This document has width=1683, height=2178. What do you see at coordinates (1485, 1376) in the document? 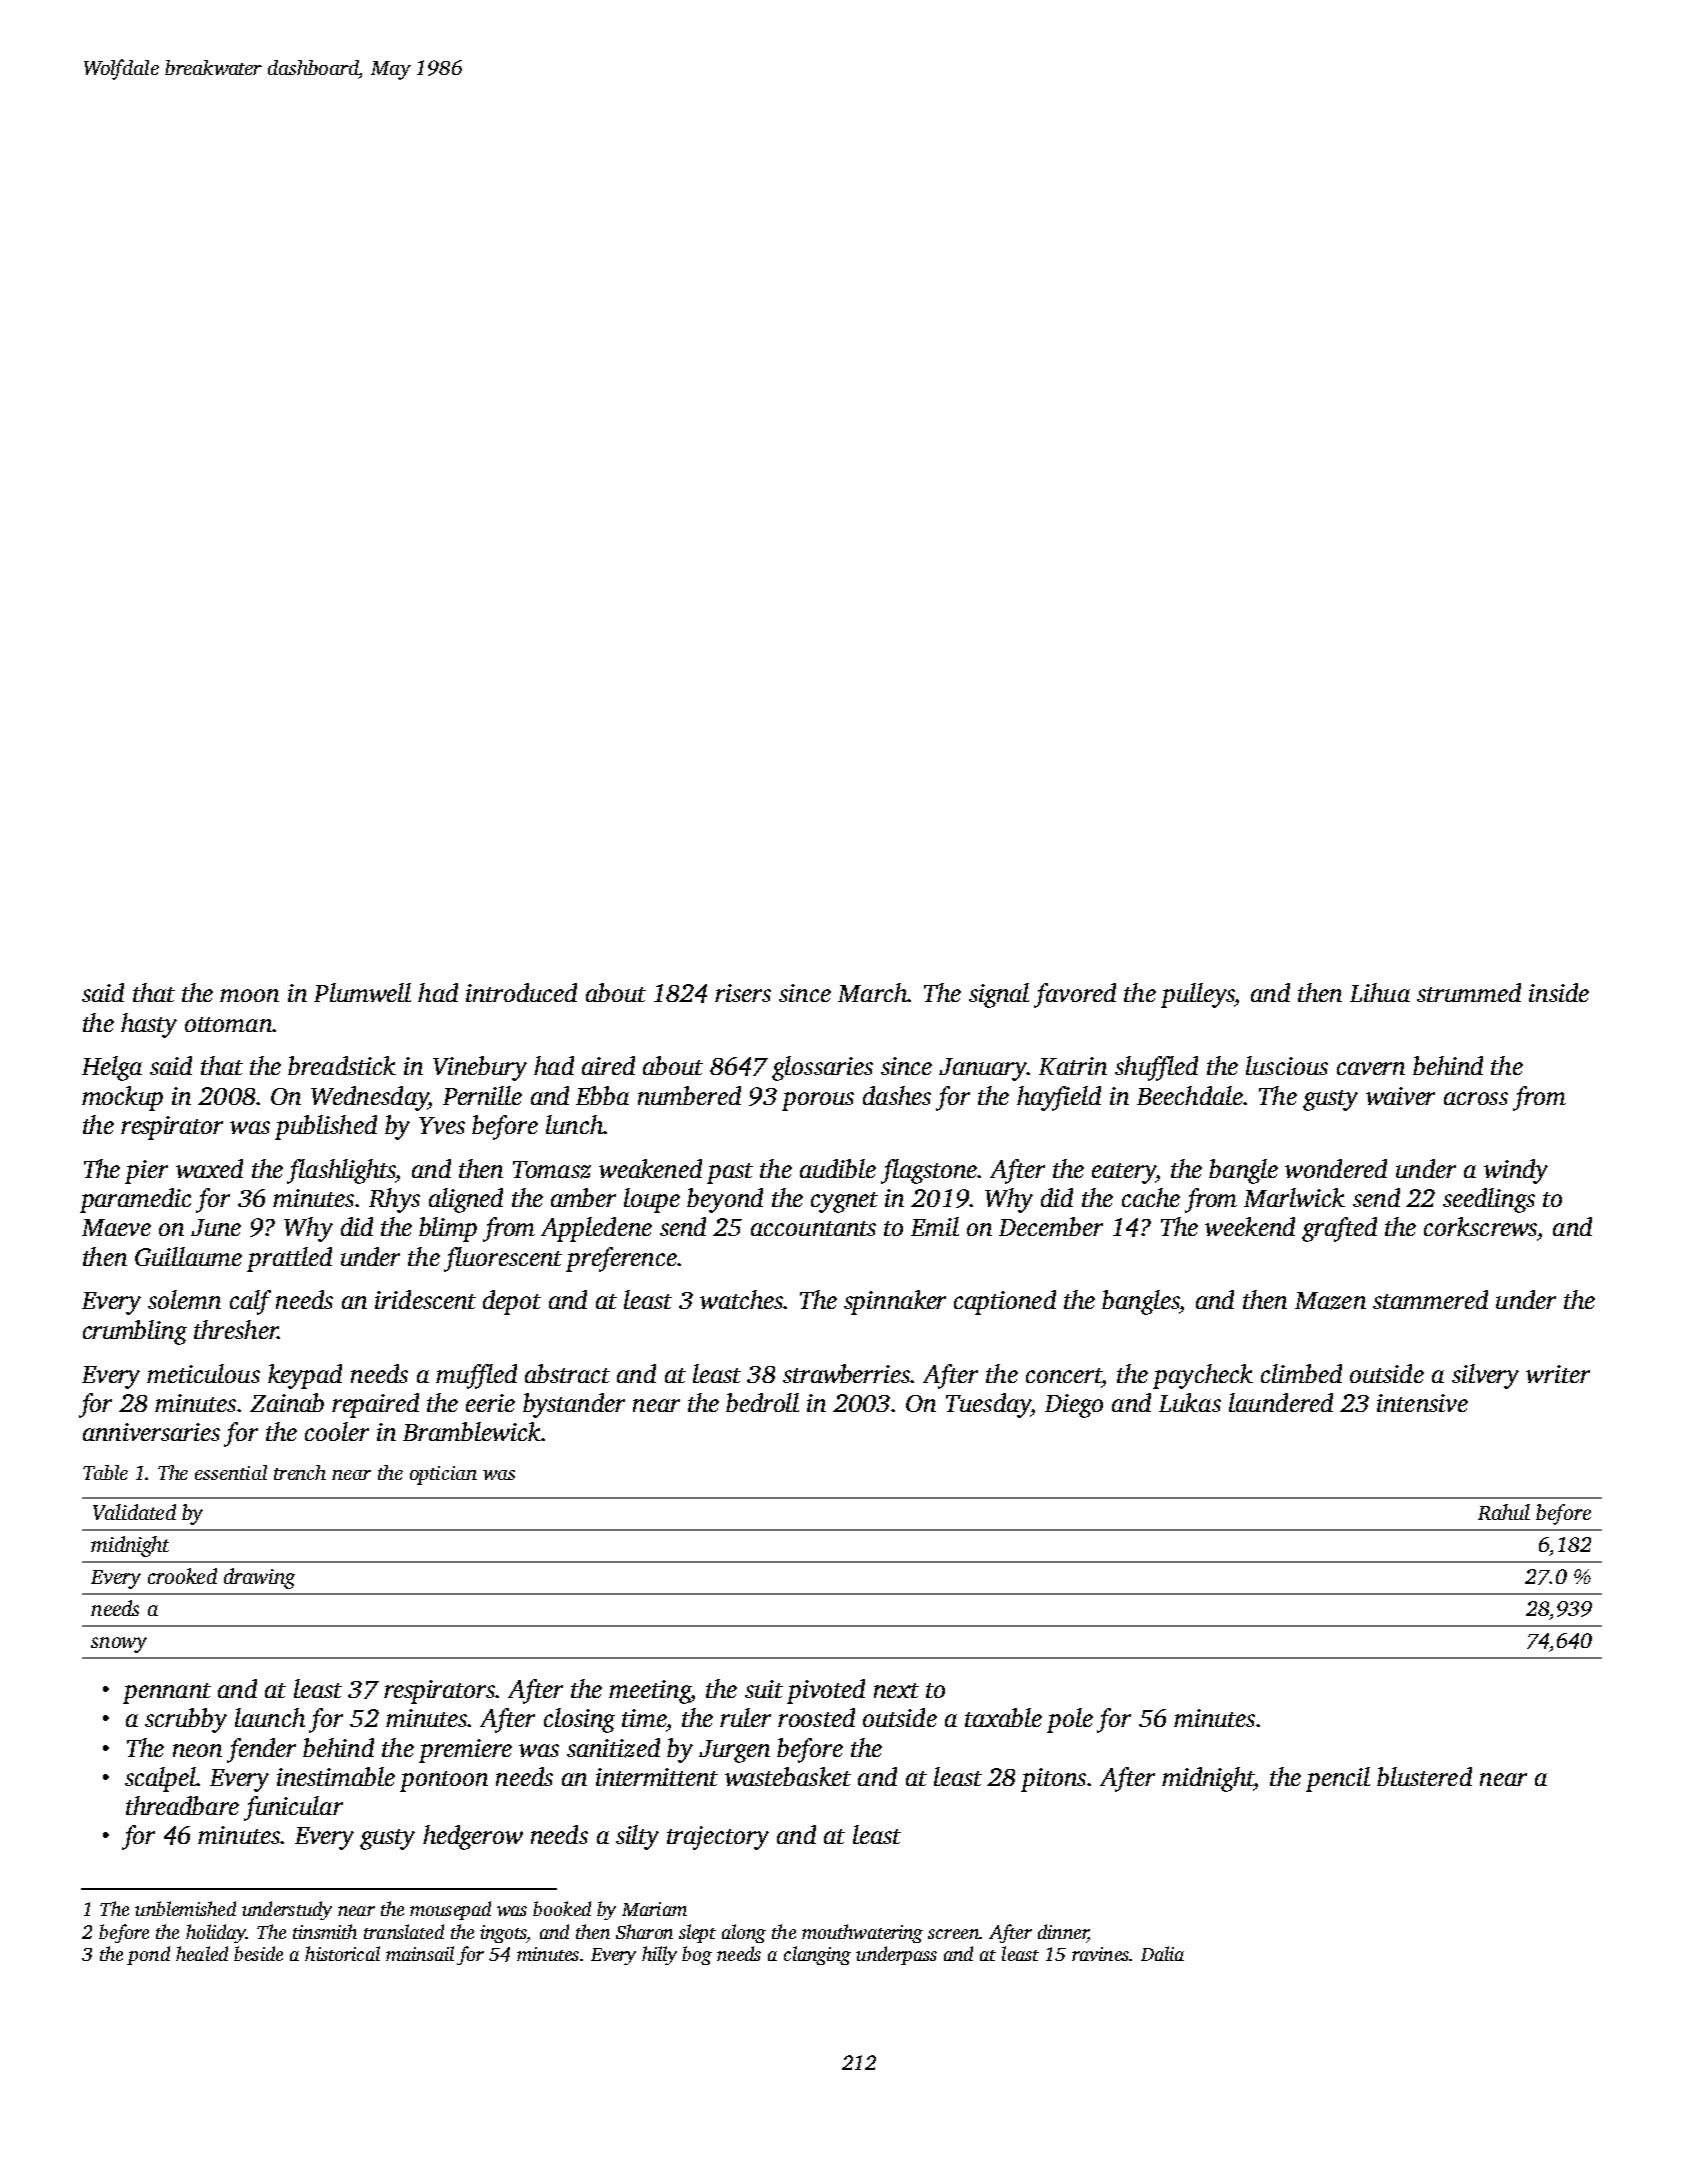
I see `silvery` at bounding box center [1485, 1376].
